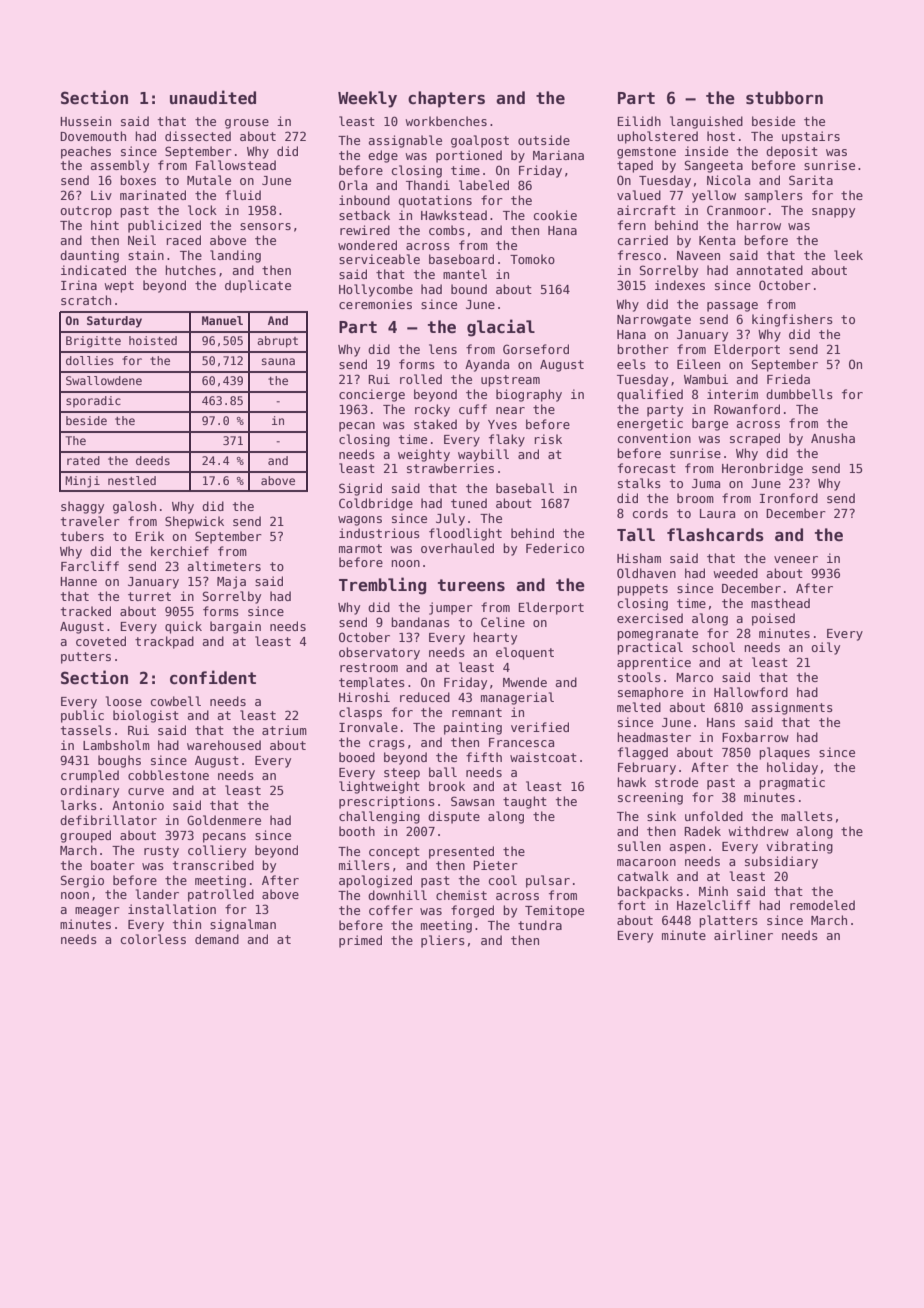  Describe the element at coordinates (784, 98) in the screenshot. I see `stubborn` at that location.
